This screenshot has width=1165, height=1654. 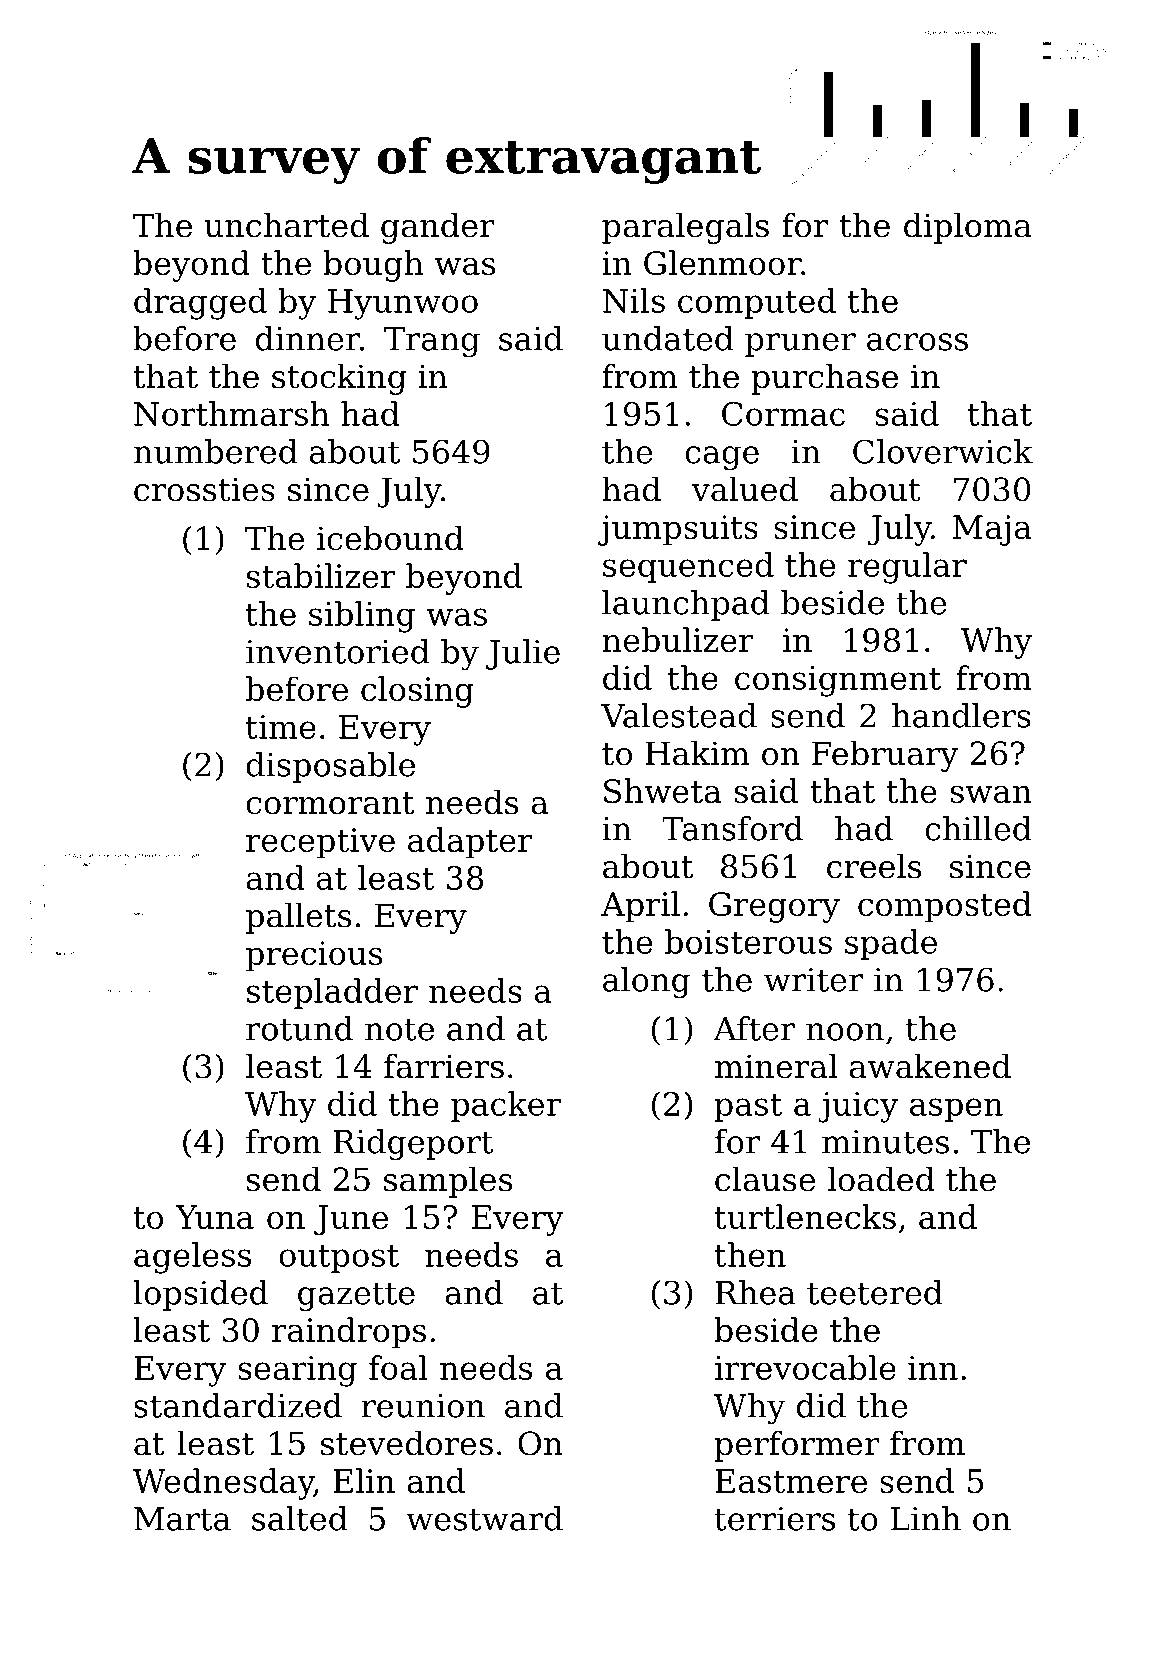 What do you see at coordinates (417, 692) in the screenshot?
I see `closing` at bounding box center [417, 692].
